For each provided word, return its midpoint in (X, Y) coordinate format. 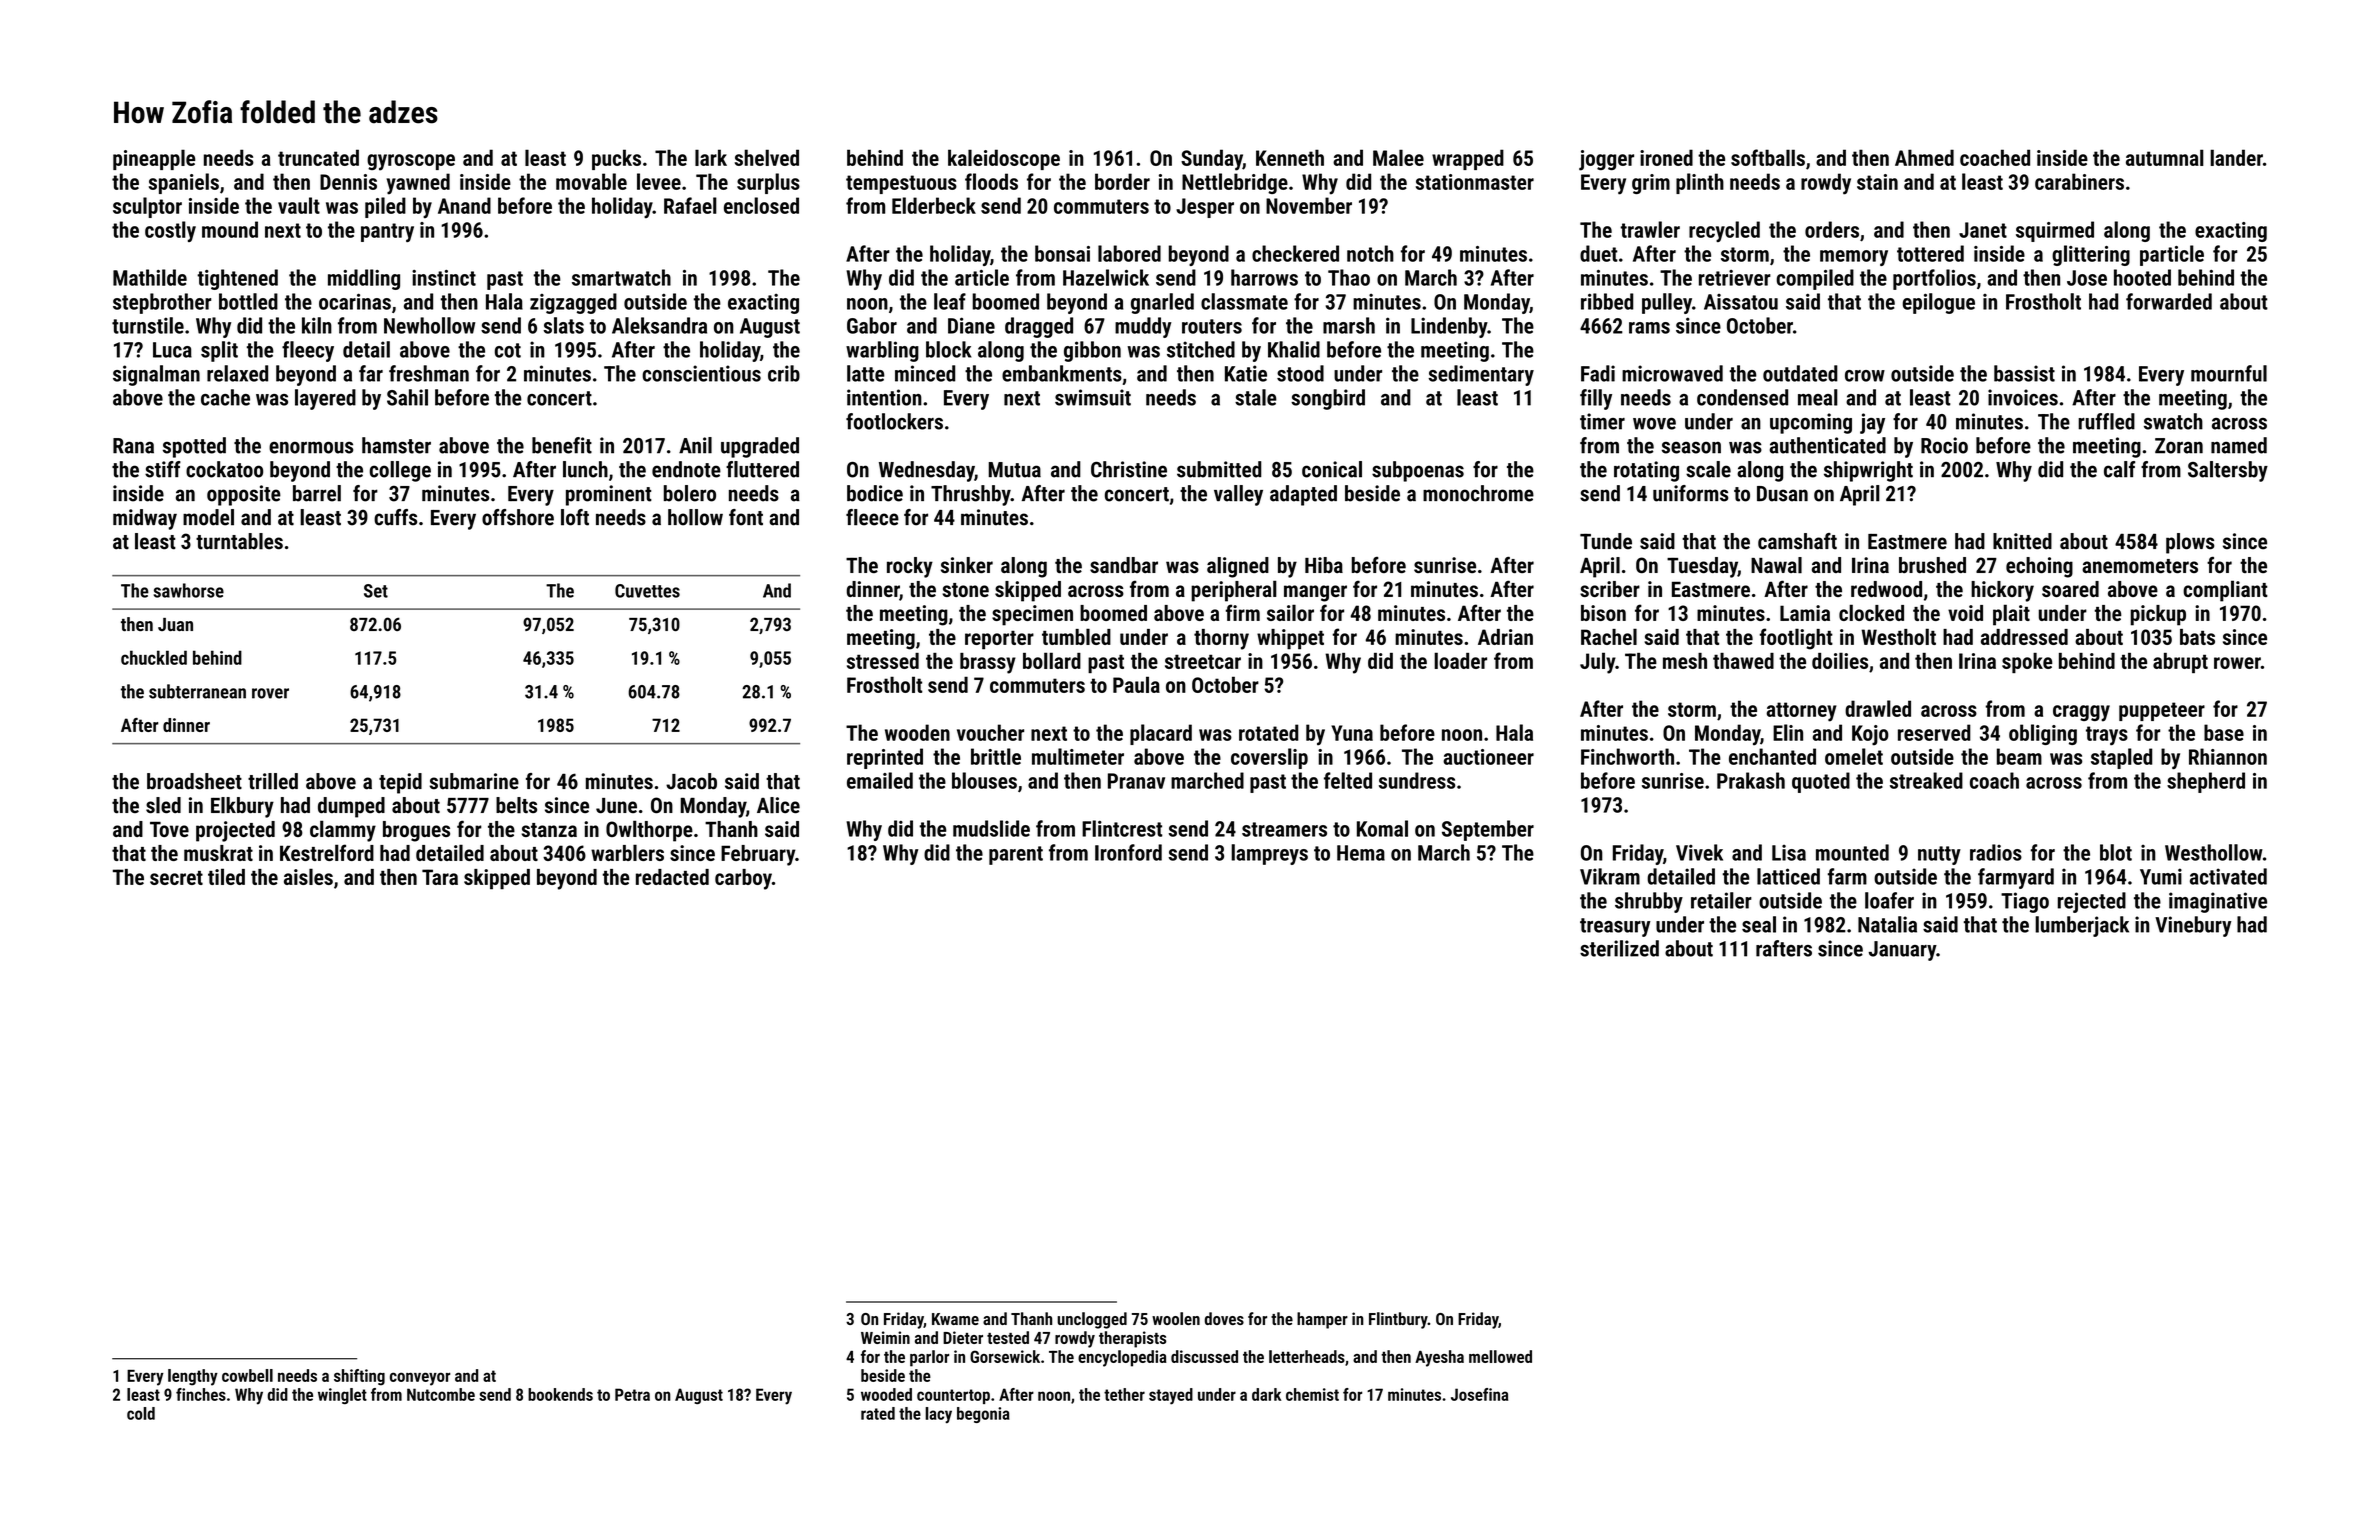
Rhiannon (2228, 756)
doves (1224, 1318)
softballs (1768, 157)
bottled (248, 301)
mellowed (1500, 1356)
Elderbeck (934, 205)
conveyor (420, 1379)
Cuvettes (647, 591)
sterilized (1619, 948)
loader (1460, 660)
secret (176, 878)
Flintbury (1398, 1320)
